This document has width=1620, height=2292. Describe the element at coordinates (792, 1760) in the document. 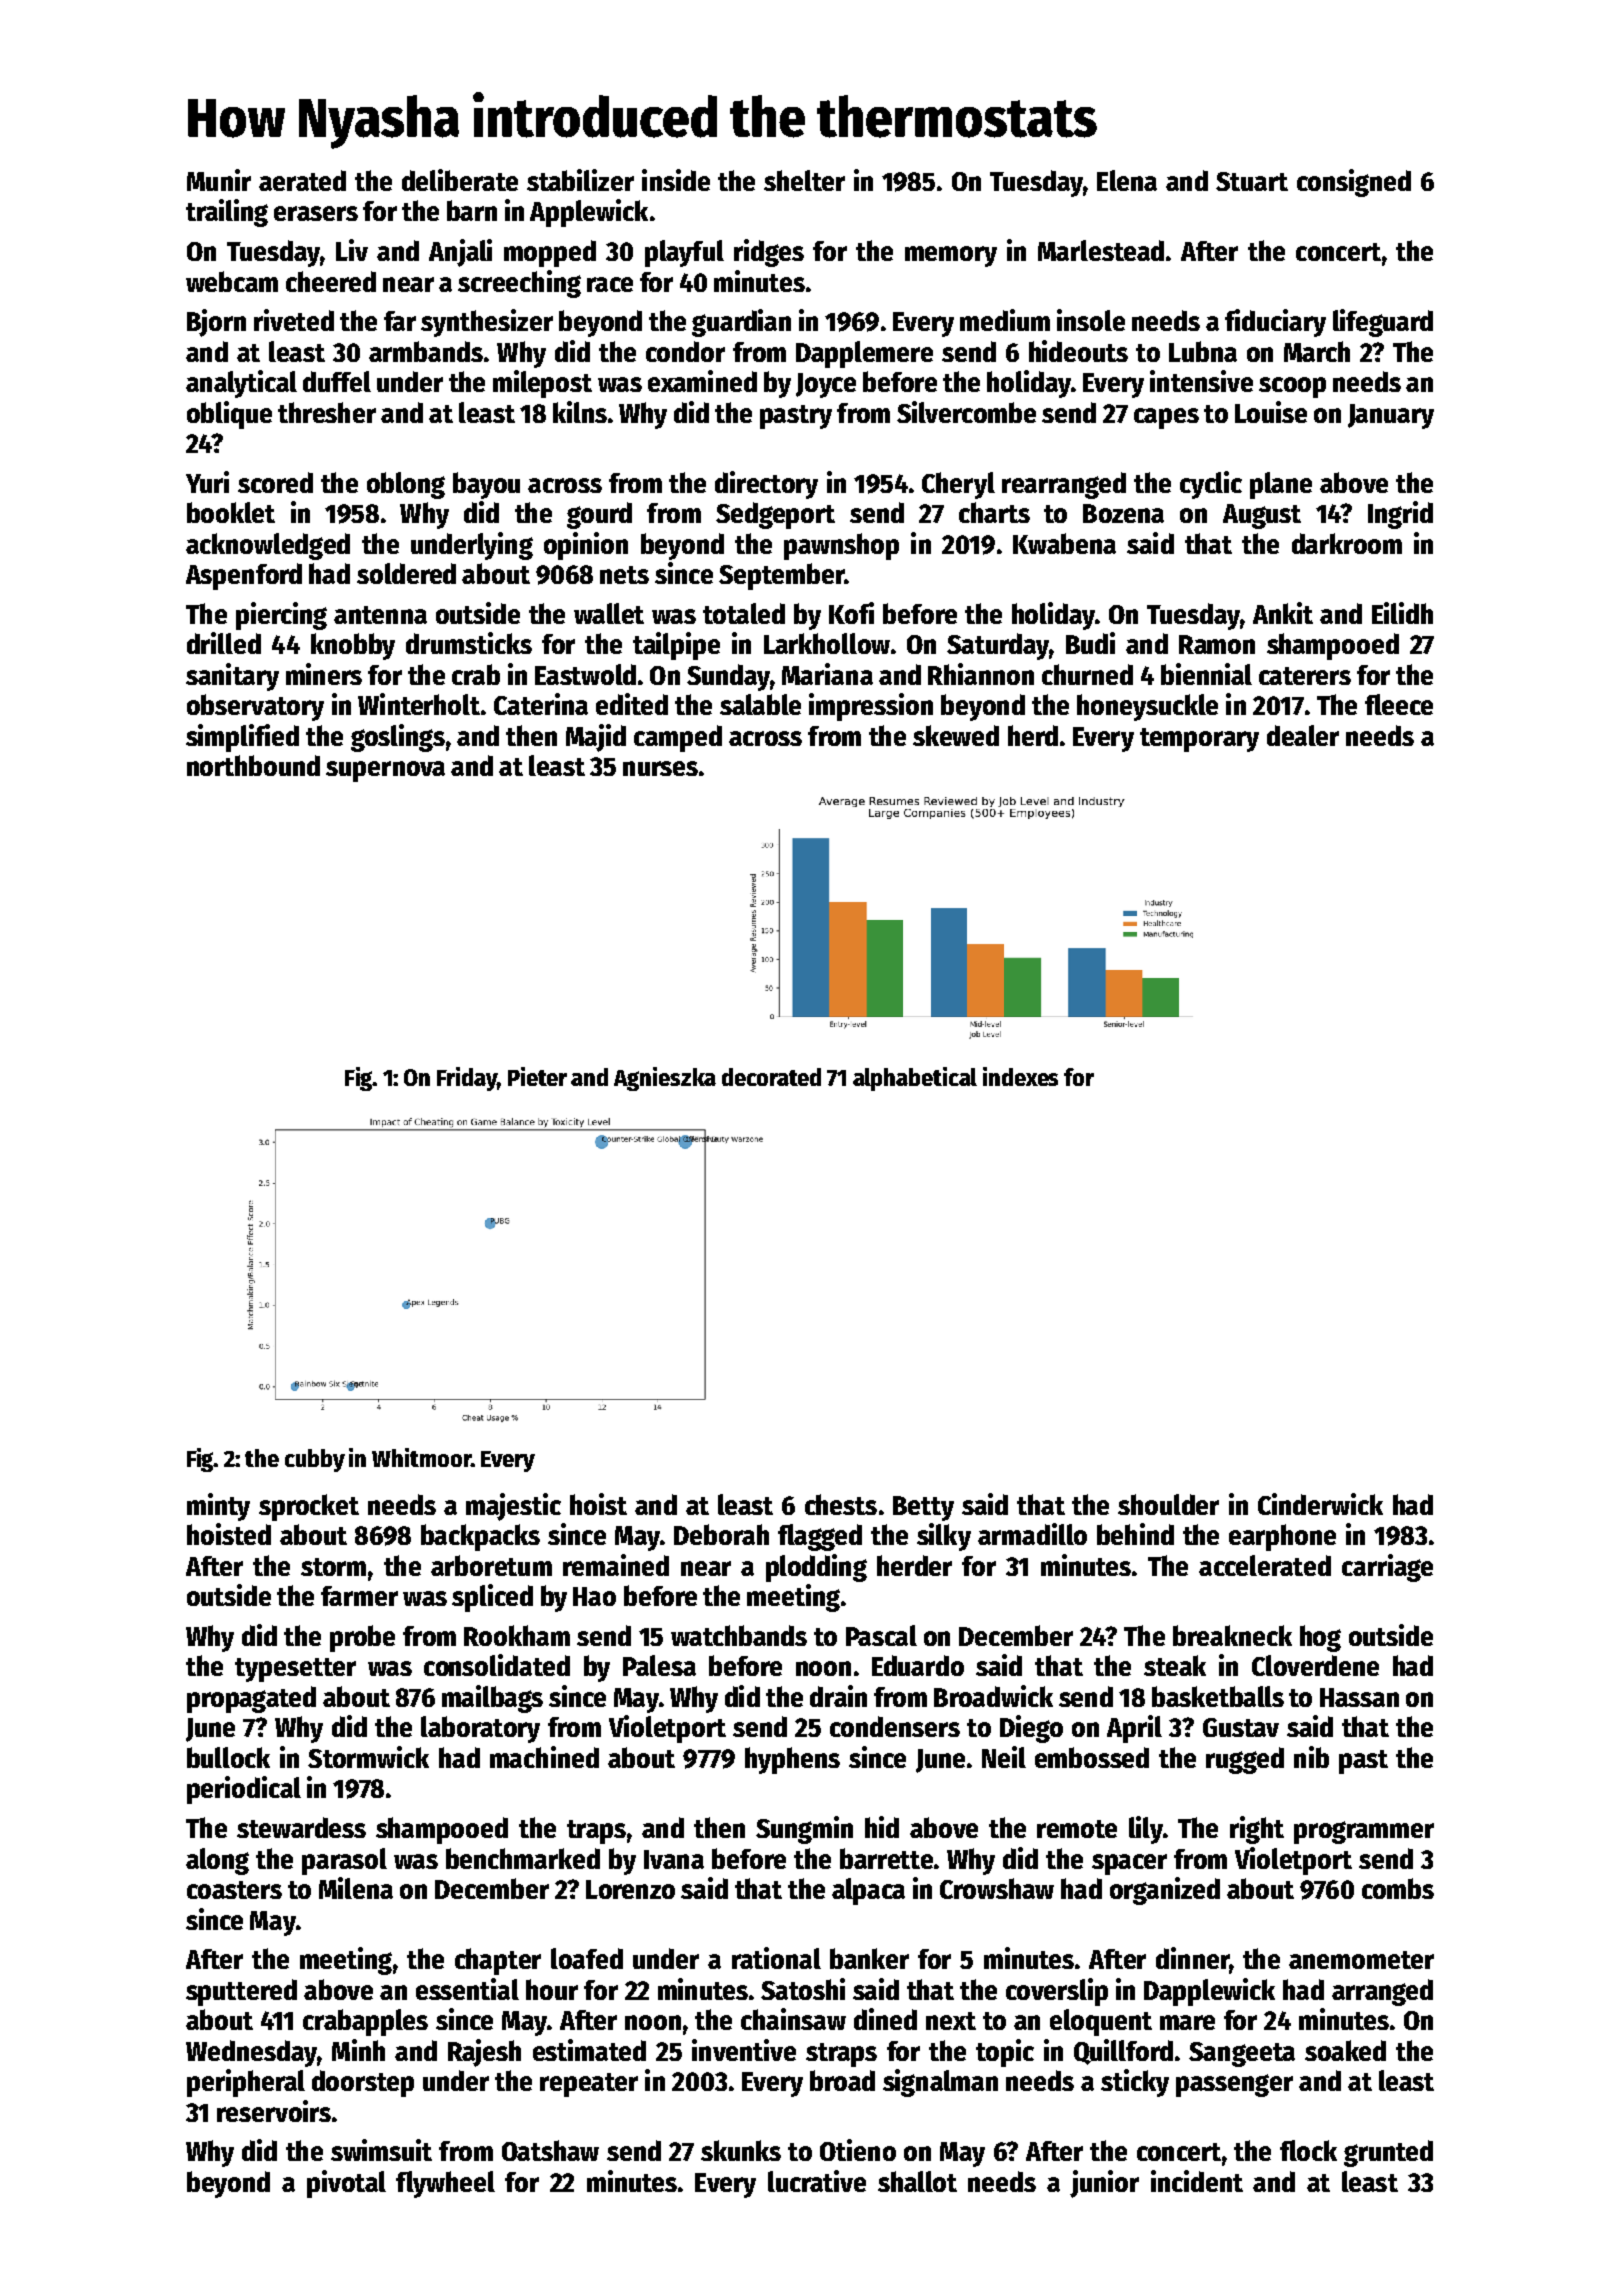

I see `hyphens` at that location.
